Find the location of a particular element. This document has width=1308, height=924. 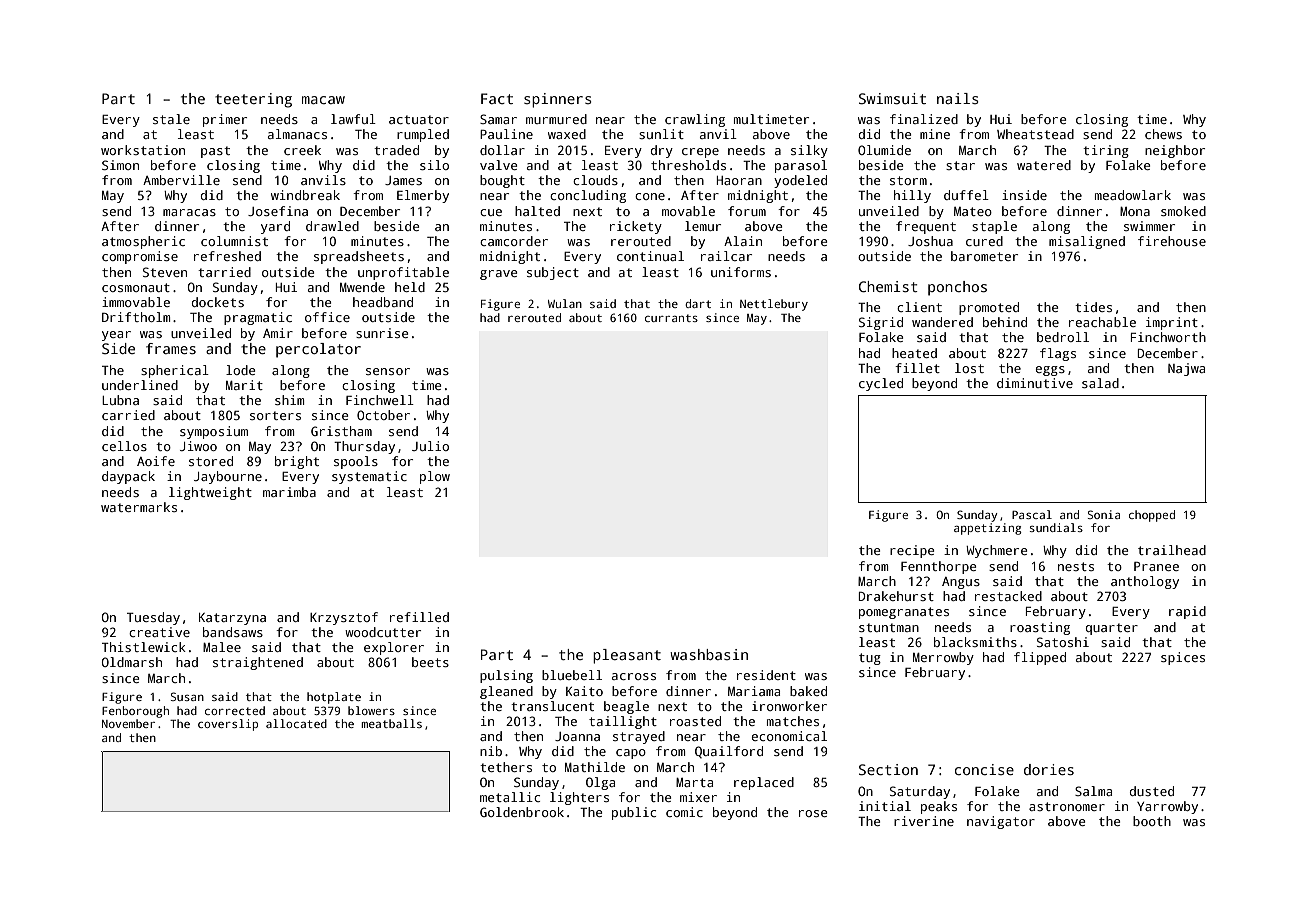

stale is located at coordinates (171, 119).
